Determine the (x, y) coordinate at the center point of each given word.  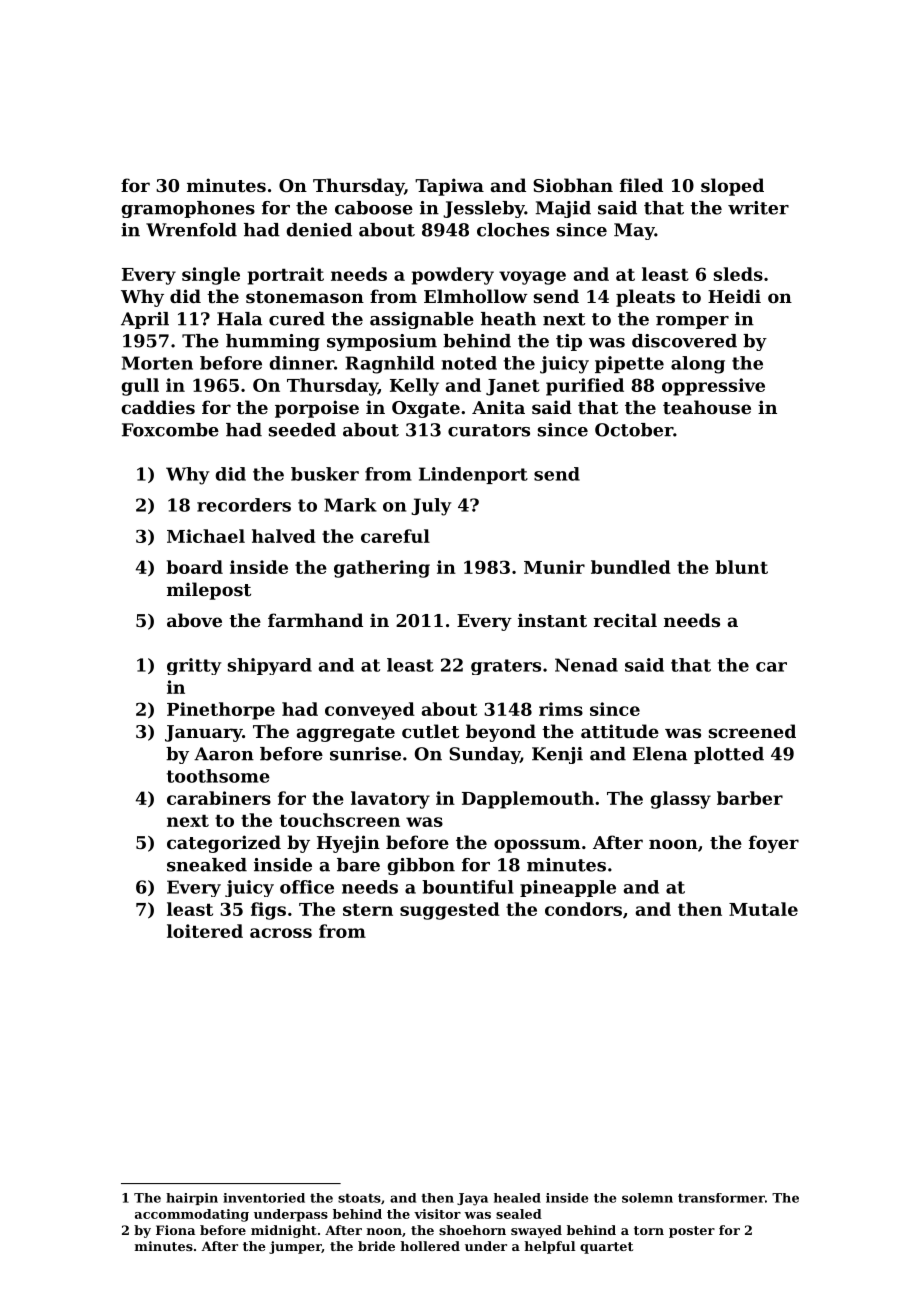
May (634, 231)
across (281, 933)
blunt (741, 567)
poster (692, 1232)
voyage (532, 278)
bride (376, 1246)
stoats (359, 1198)
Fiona (175, 1230)
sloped (732, 187)
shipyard (270, 666)
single (211, 276)
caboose (374, 208)
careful (395, 536)
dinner (301, 363)
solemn (647, 1198)
